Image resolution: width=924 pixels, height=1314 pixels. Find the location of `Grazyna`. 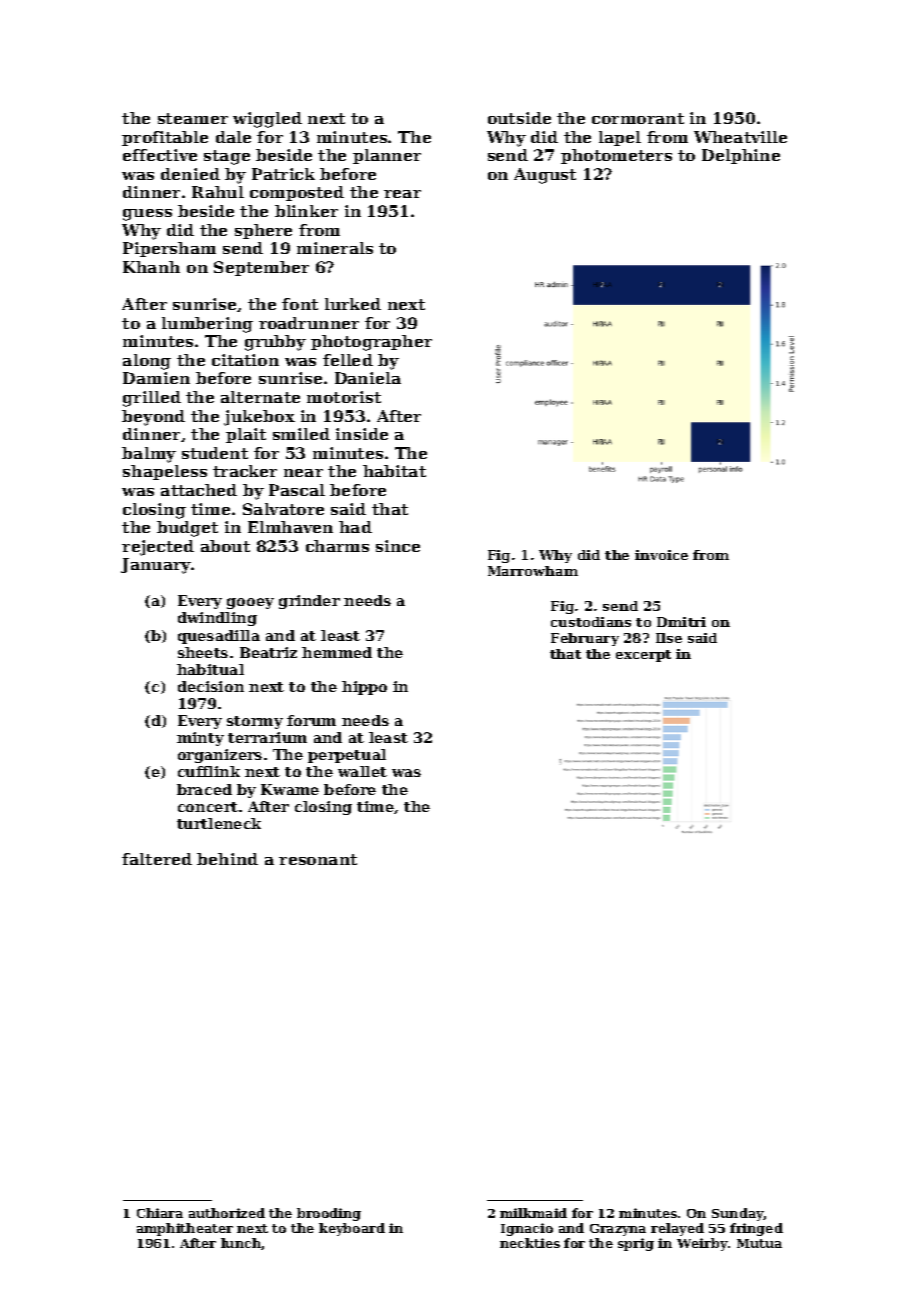

Grazyna is located at coordinates (618, 1230).
